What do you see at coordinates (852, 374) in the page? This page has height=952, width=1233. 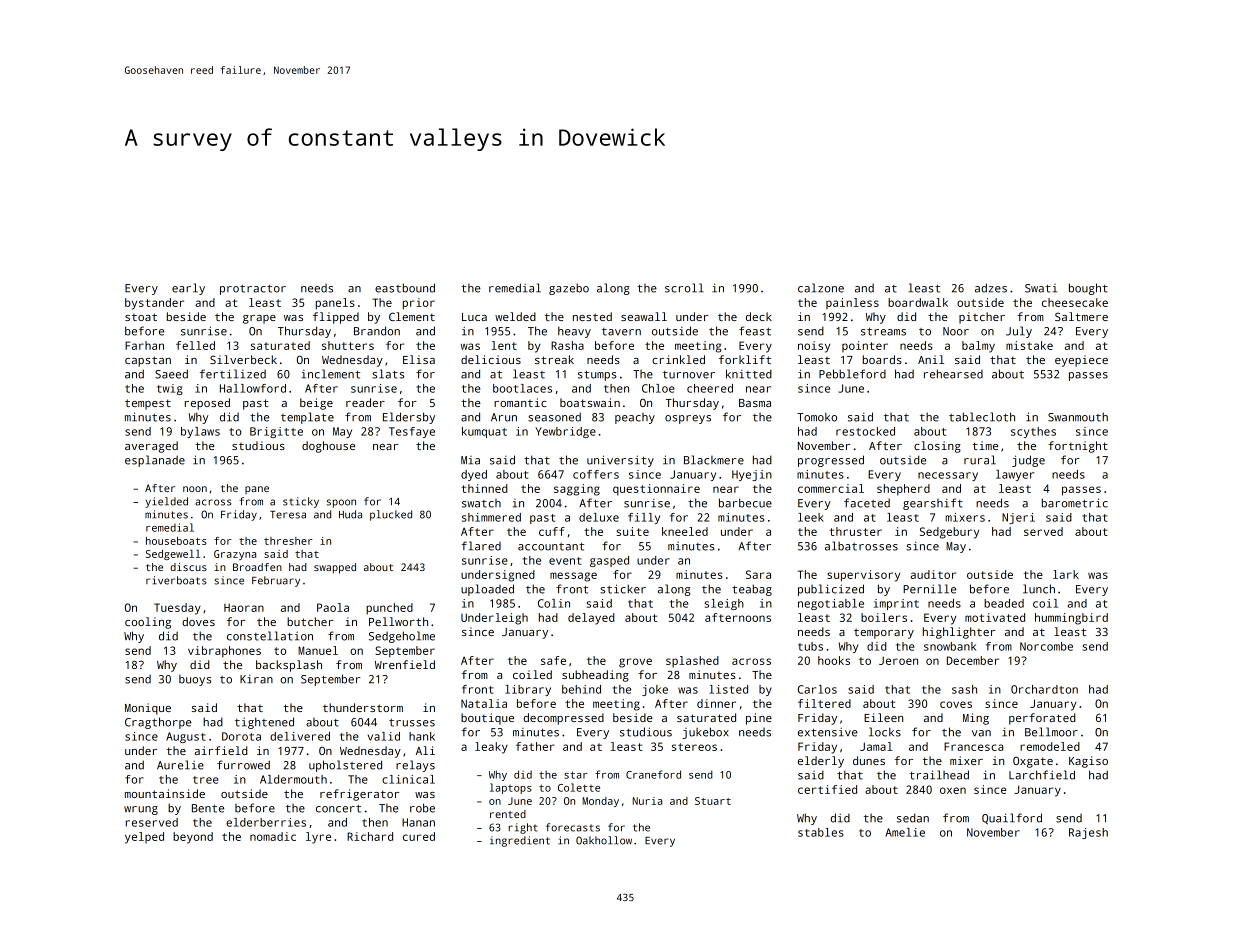 I see `Pebbleford` at bounding box center [852, 374].
